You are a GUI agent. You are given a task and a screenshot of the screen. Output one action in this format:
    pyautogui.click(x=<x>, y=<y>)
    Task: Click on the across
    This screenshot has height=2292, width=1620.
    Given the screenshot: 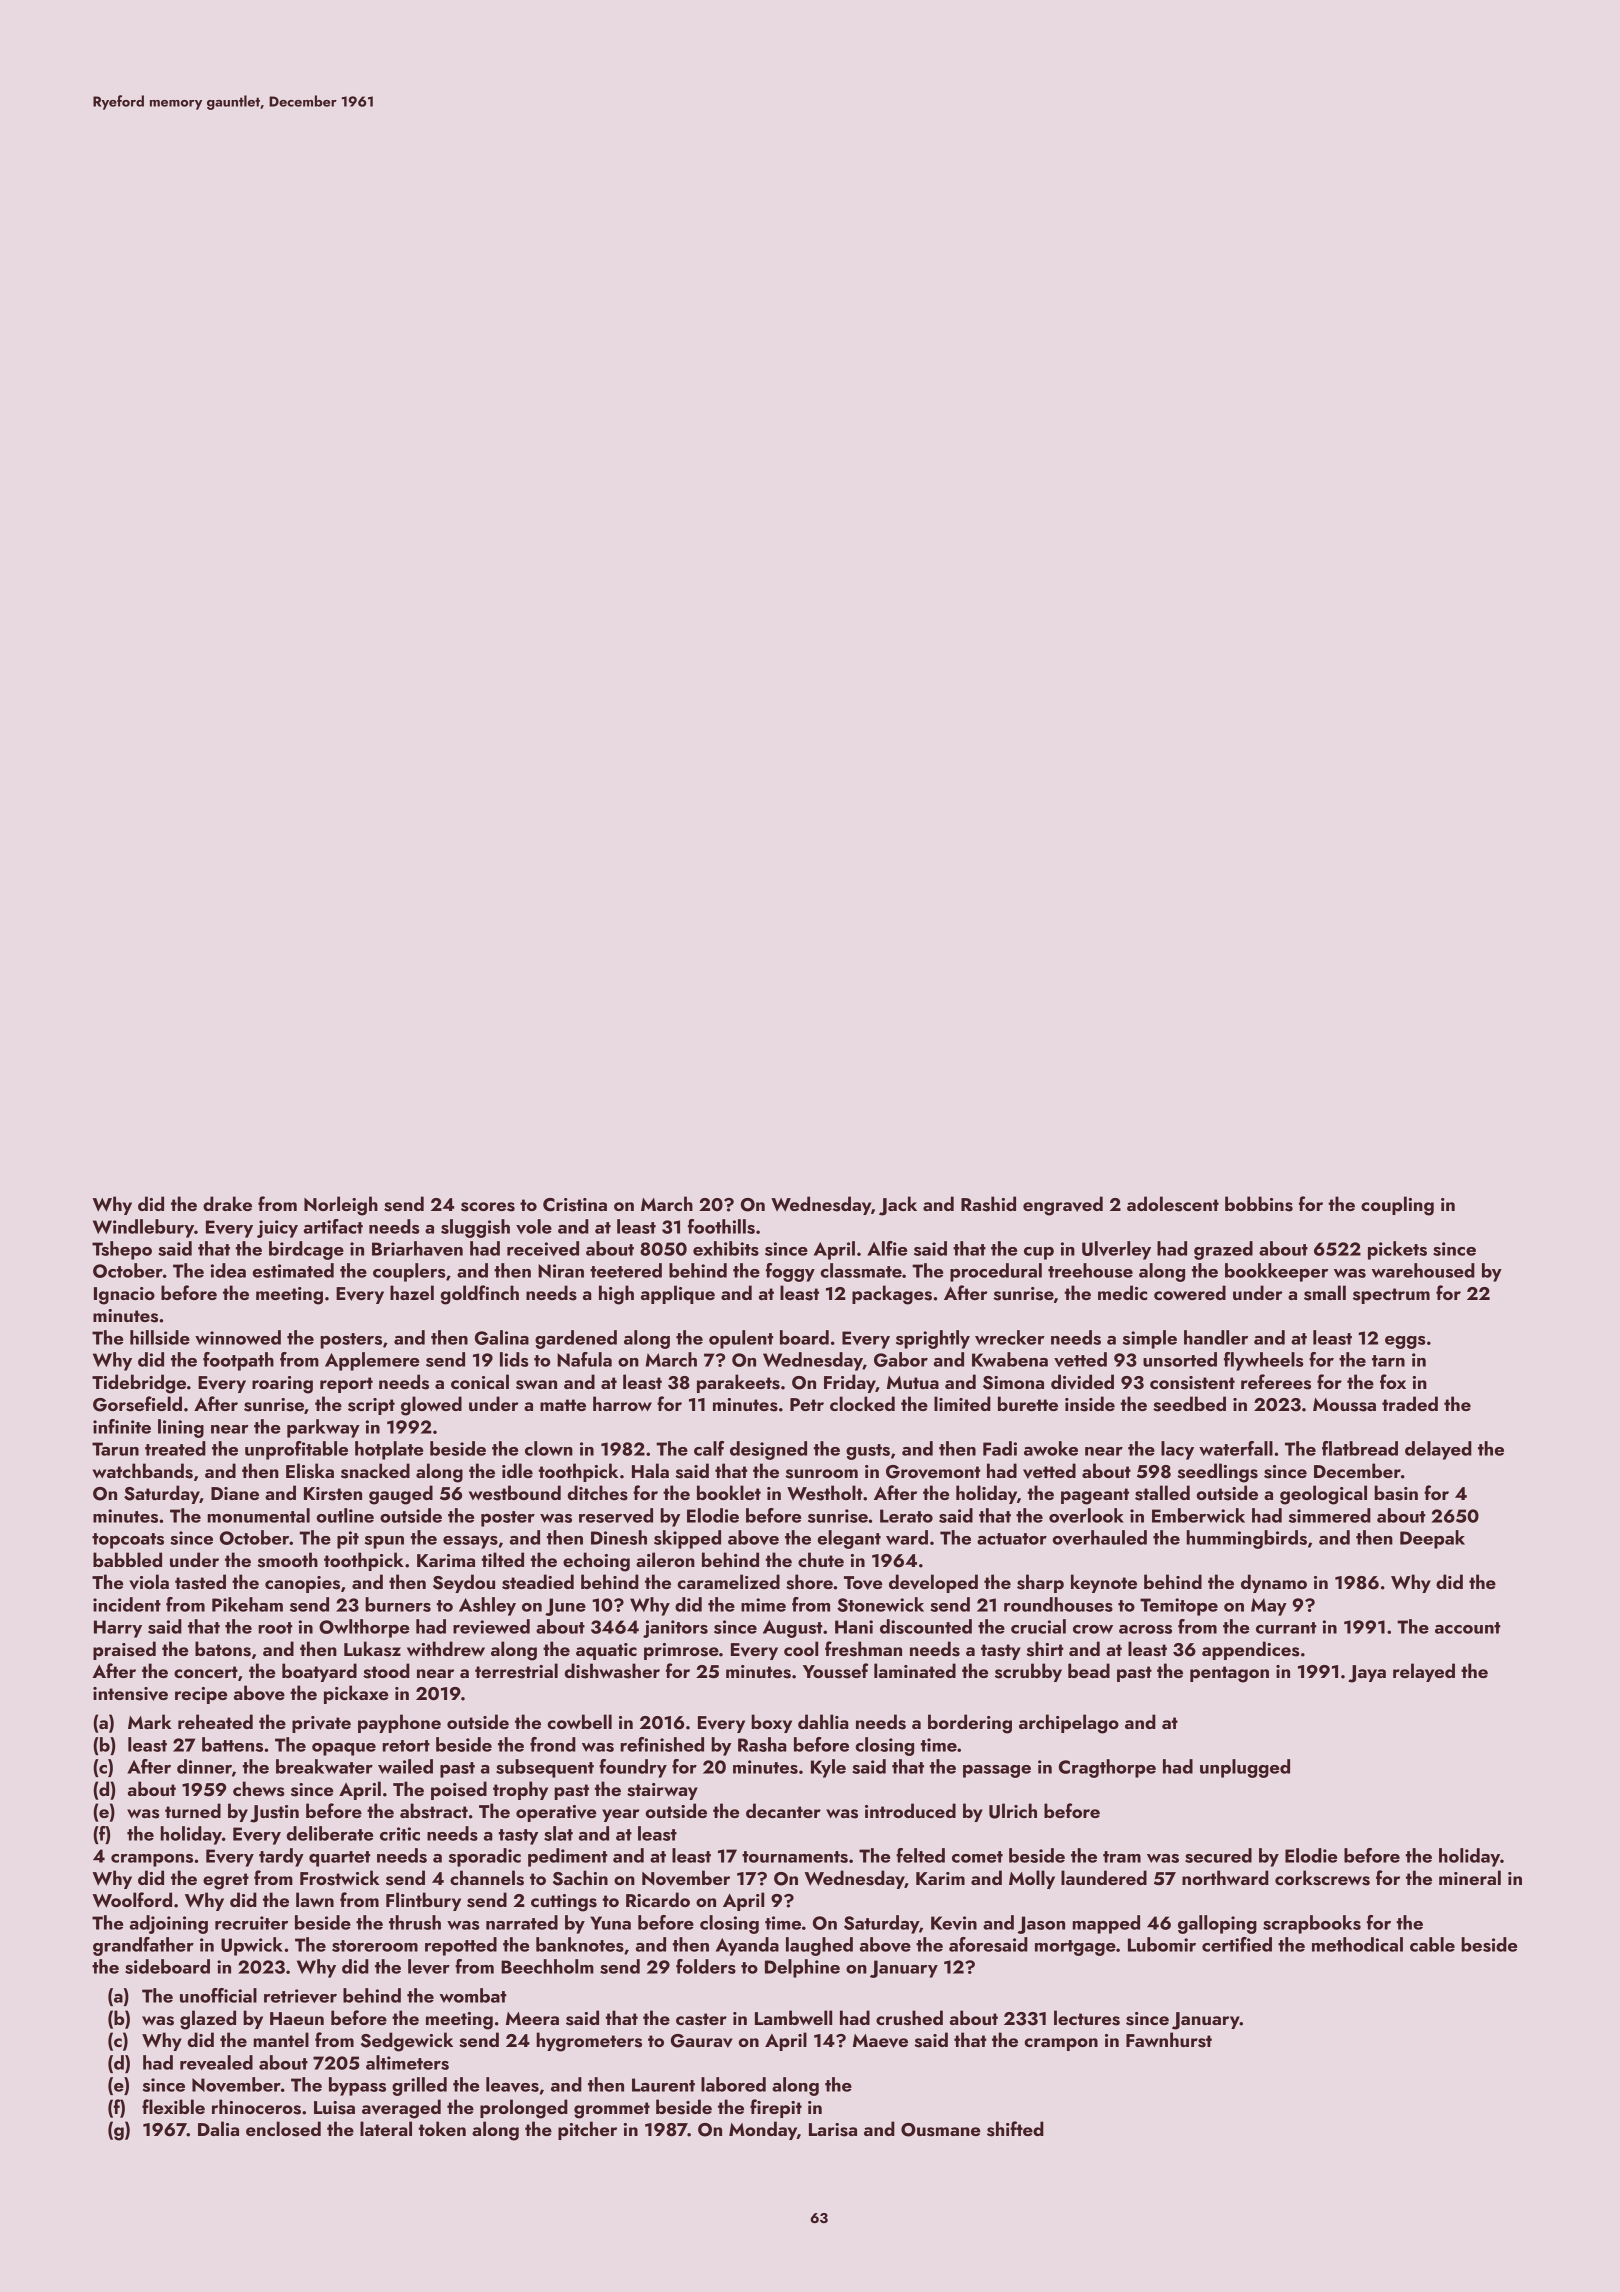 What is the action you would take?
    pyautogui.click(x=1145, y=1629)
